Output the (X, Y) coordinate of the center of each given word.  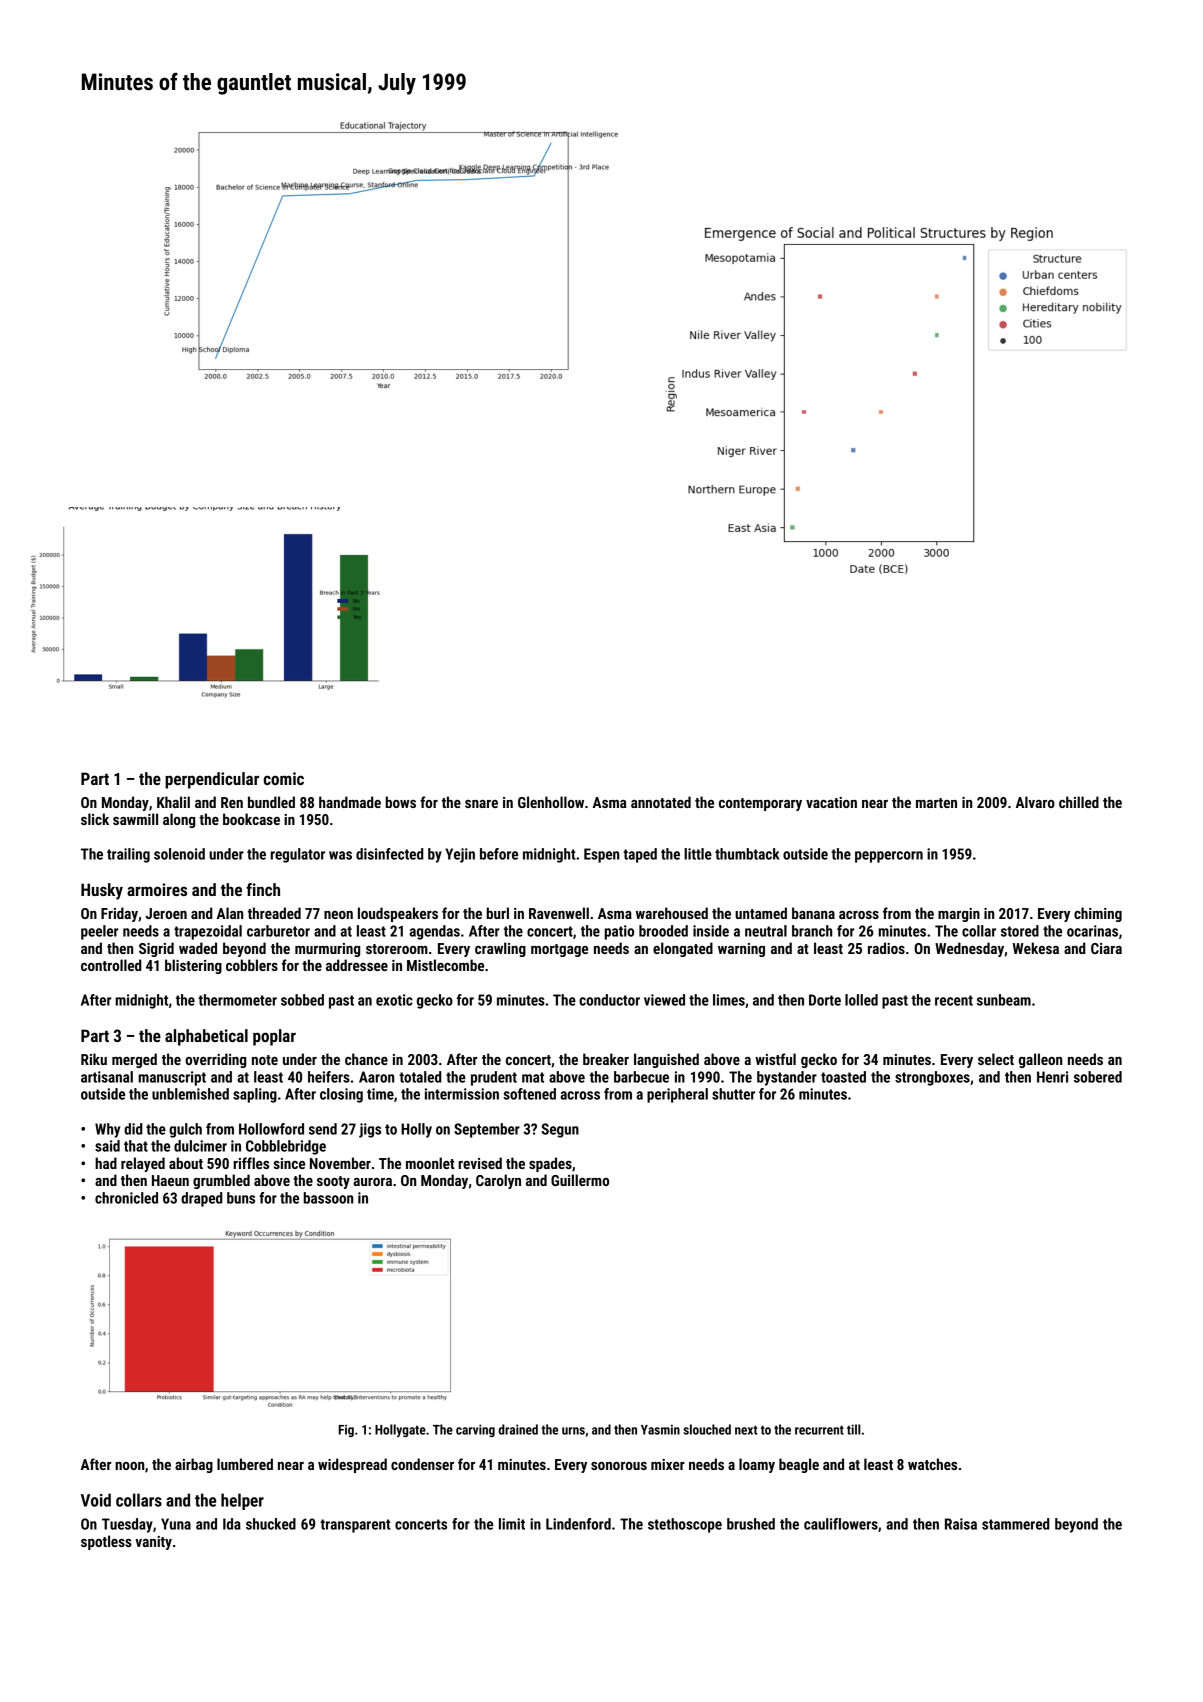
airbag (194, 1465)
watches (932, 1464)
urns (573, 1431)
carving (475, 1430)
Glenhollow (551, 802)
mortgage (559, 950)
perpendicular (212, 780)
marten (936, 803)
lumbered (245, 1464)
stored (1020, 931)
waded (198, 948)
